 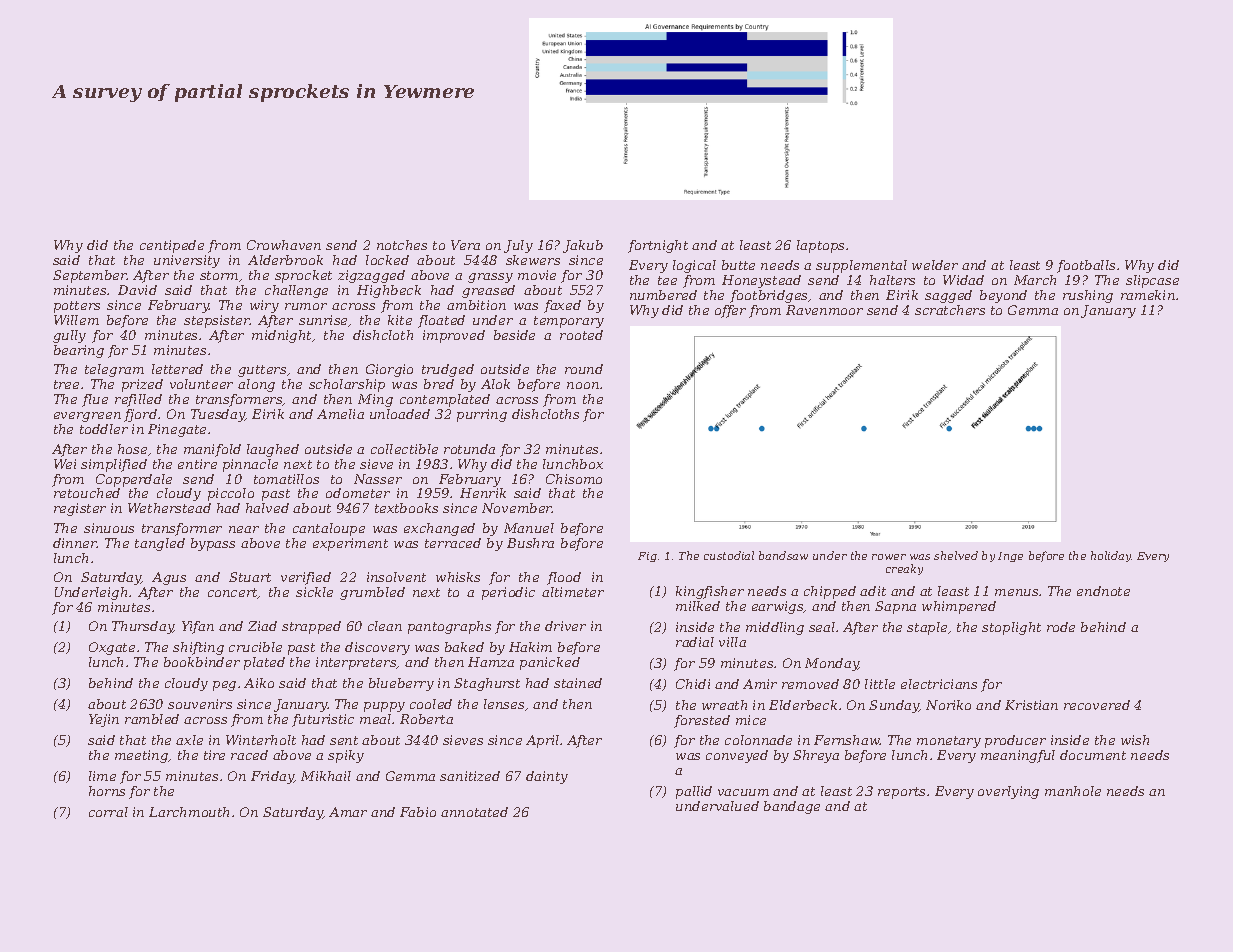 I want to click on challenge, so click(x=296, y=291).
